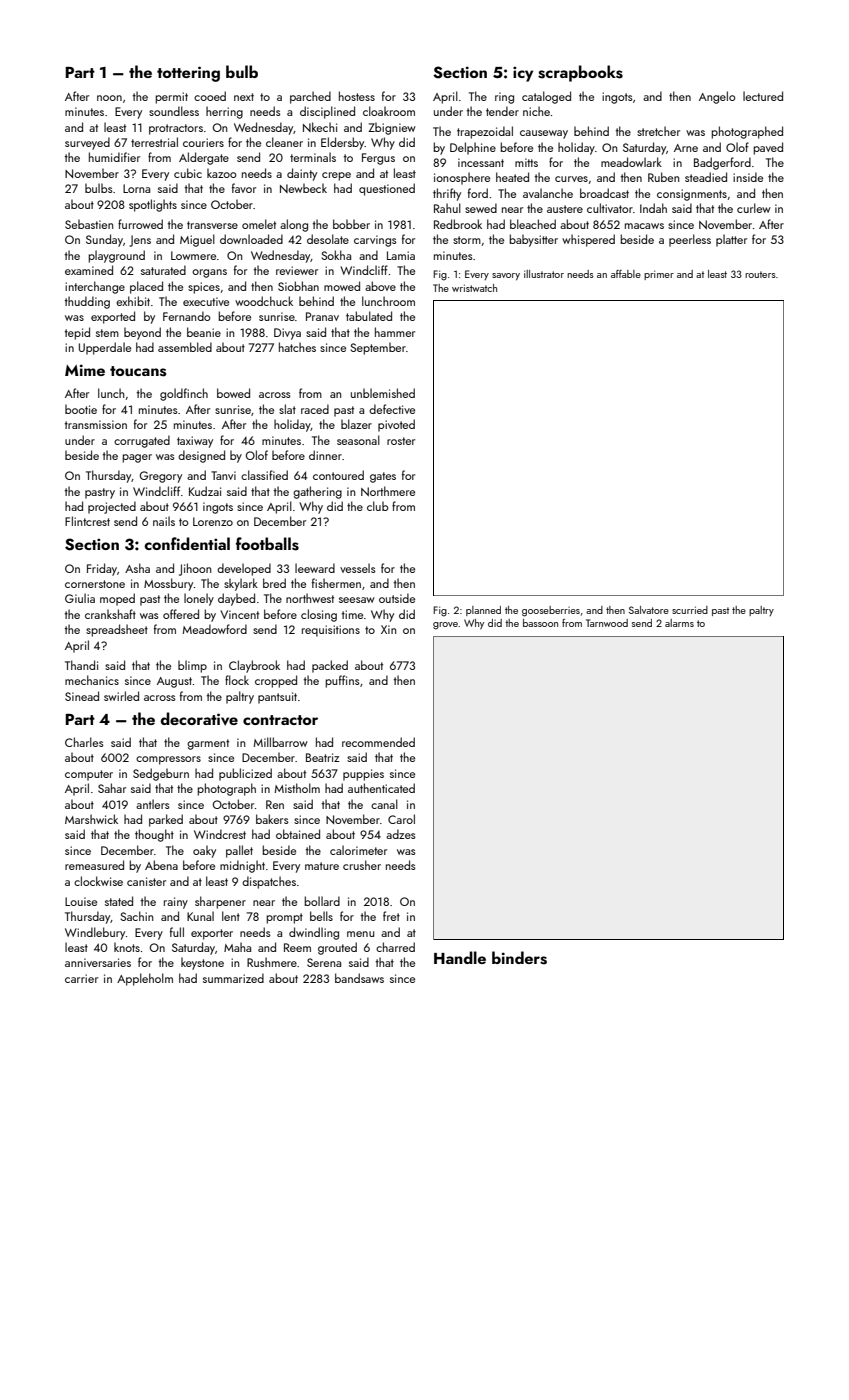 The image size is (849, 1400). I want to click on spices, so click(204, 288).
